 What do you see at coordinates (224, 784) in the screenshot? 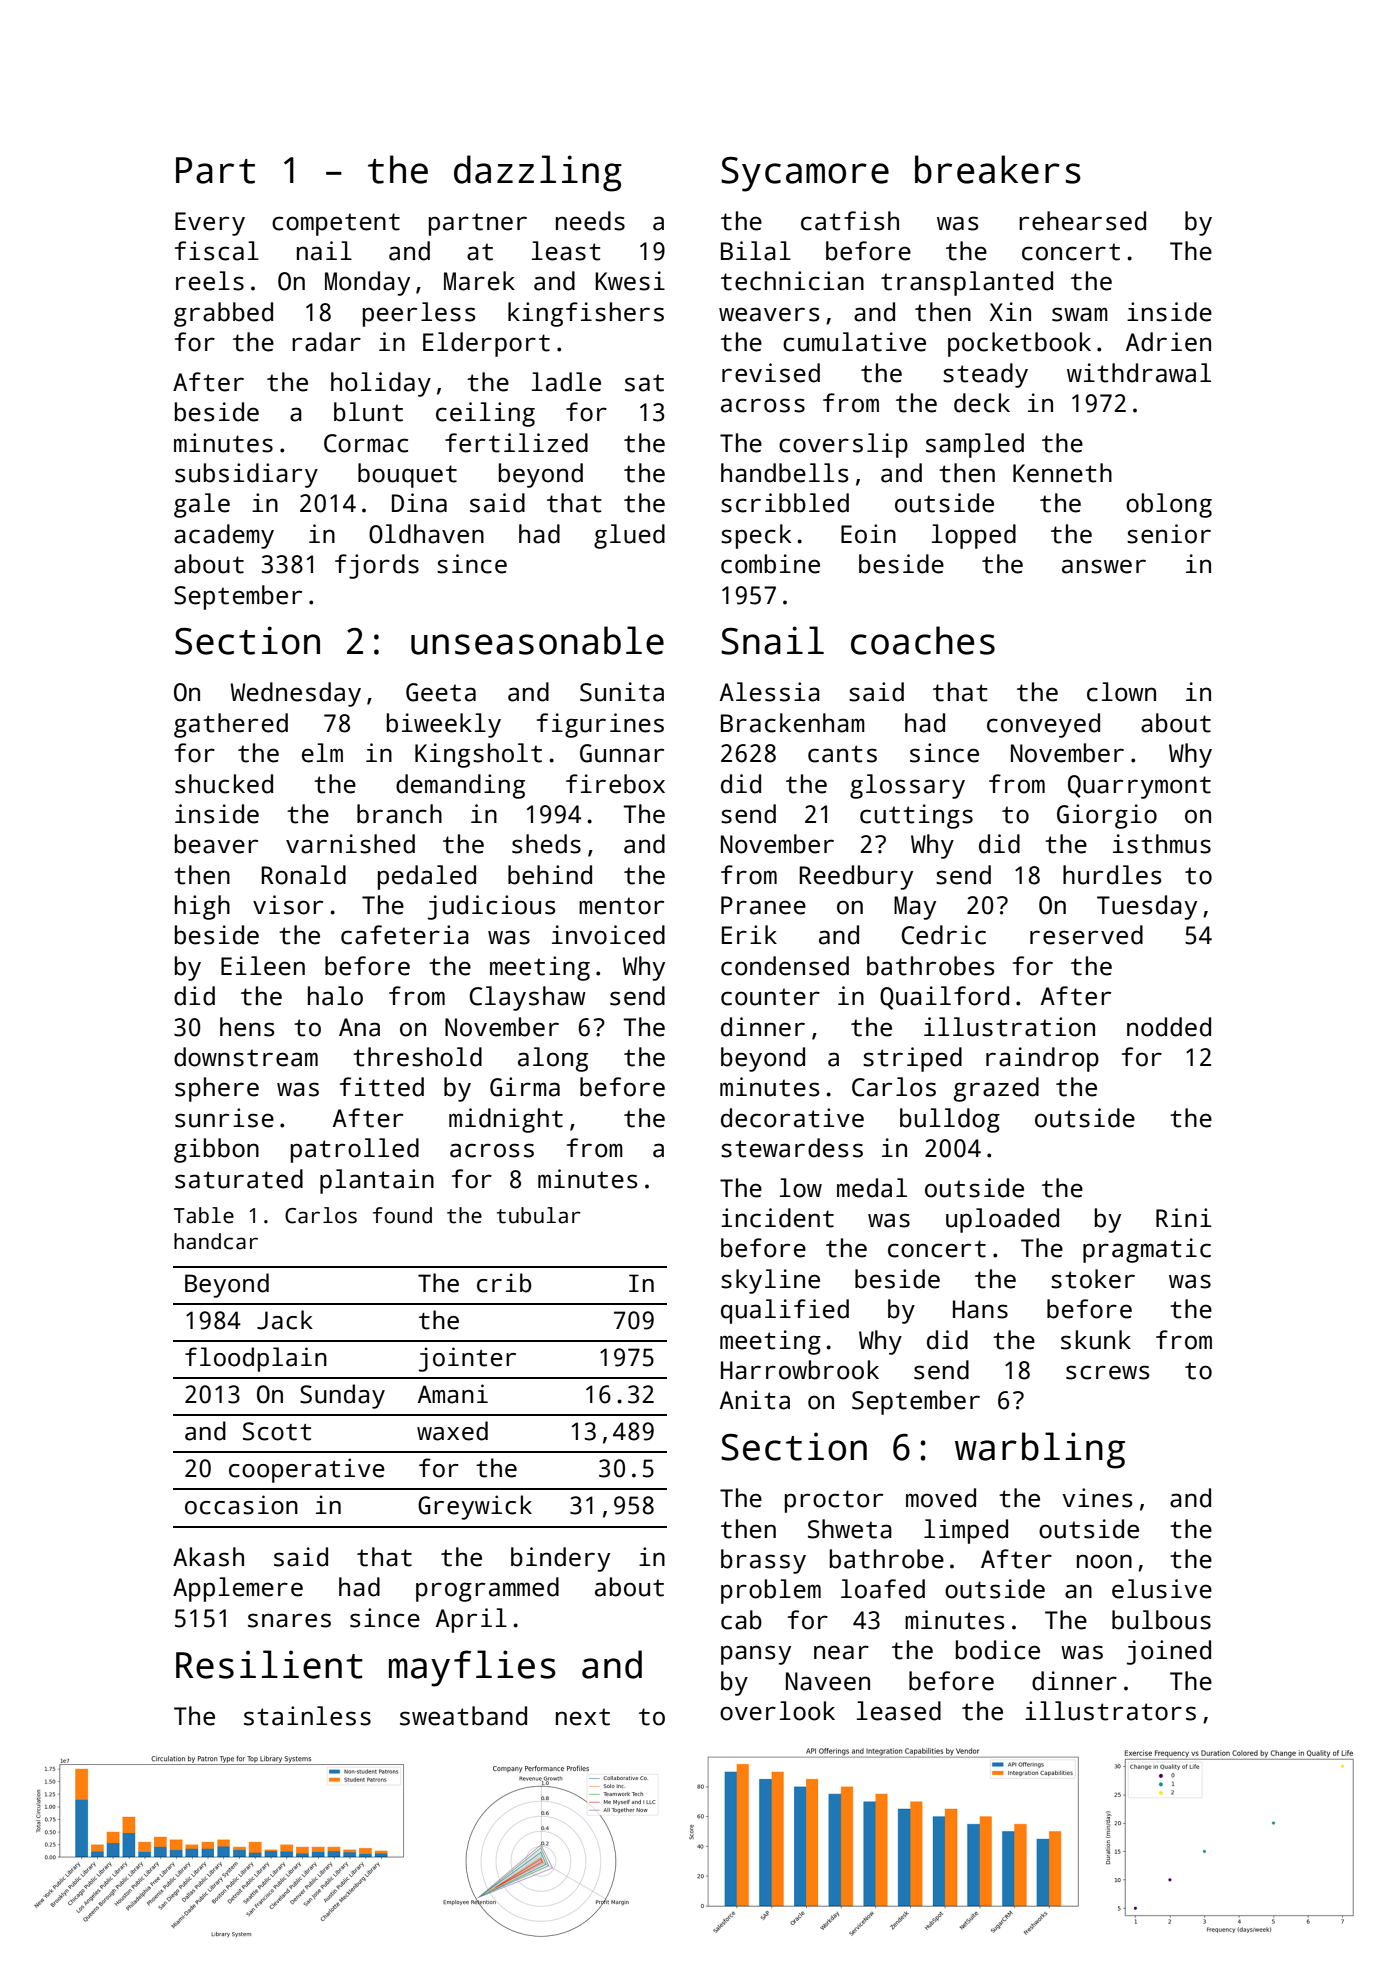
I see `shucked` at bounding box center [224, 784].
